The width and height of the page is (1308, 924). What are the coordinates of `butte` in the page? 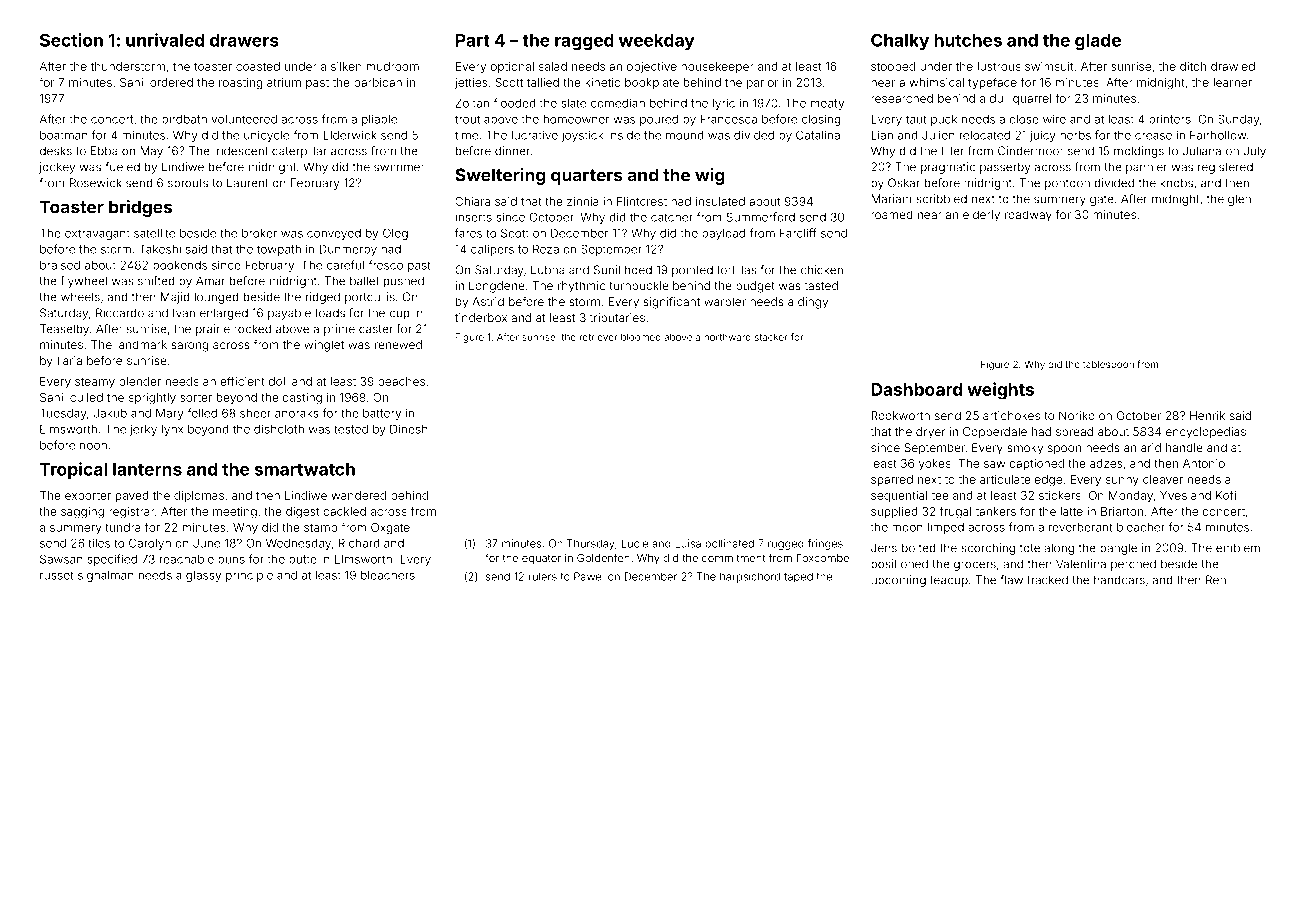 It's located at (303, 559).
